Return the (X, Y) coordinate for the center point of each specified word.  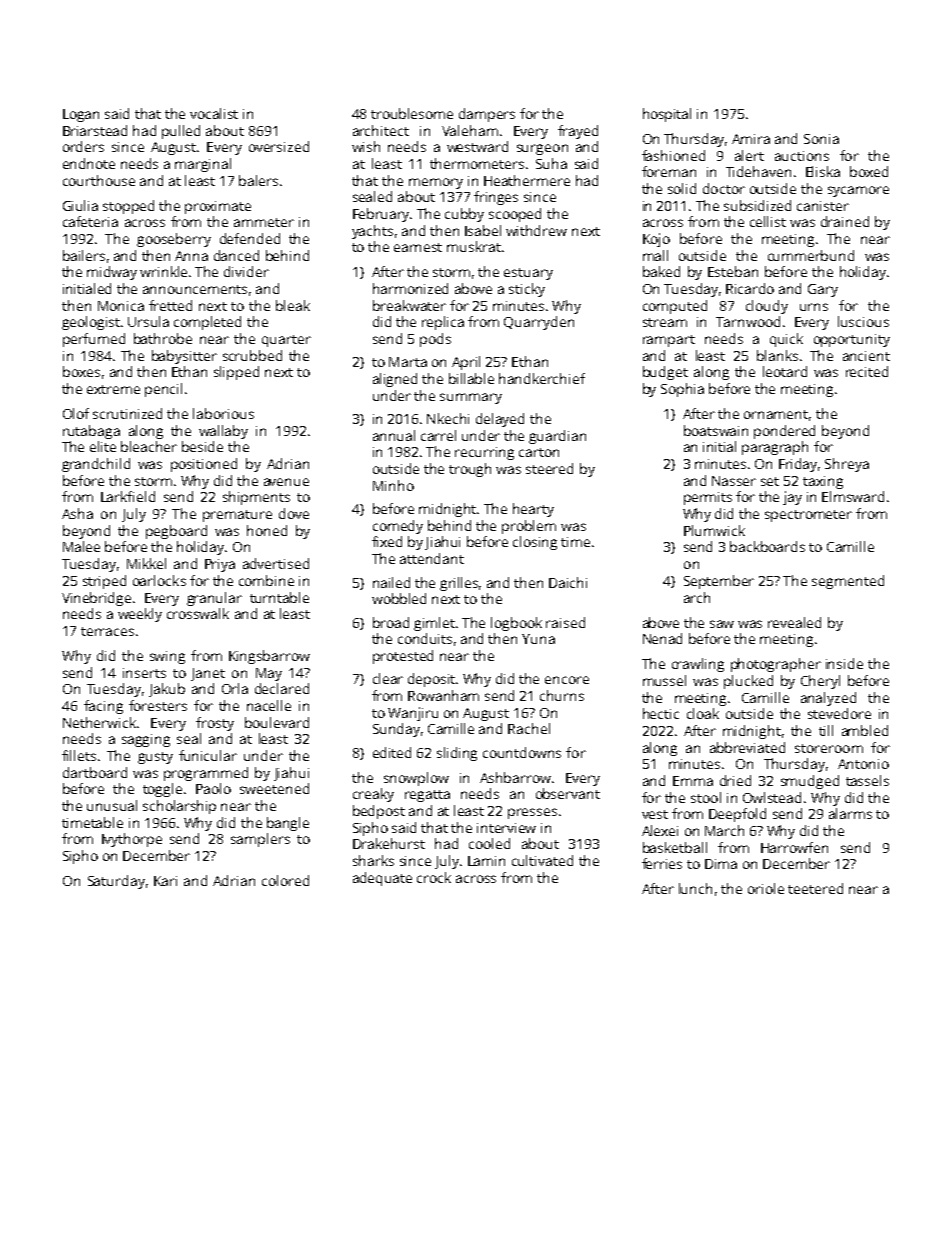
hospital (667, 115)
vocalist (214, 113)
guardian (557, 437)
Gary (823, 290)
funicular (208, 755)
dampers (487, 115)
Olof (76, 413)
